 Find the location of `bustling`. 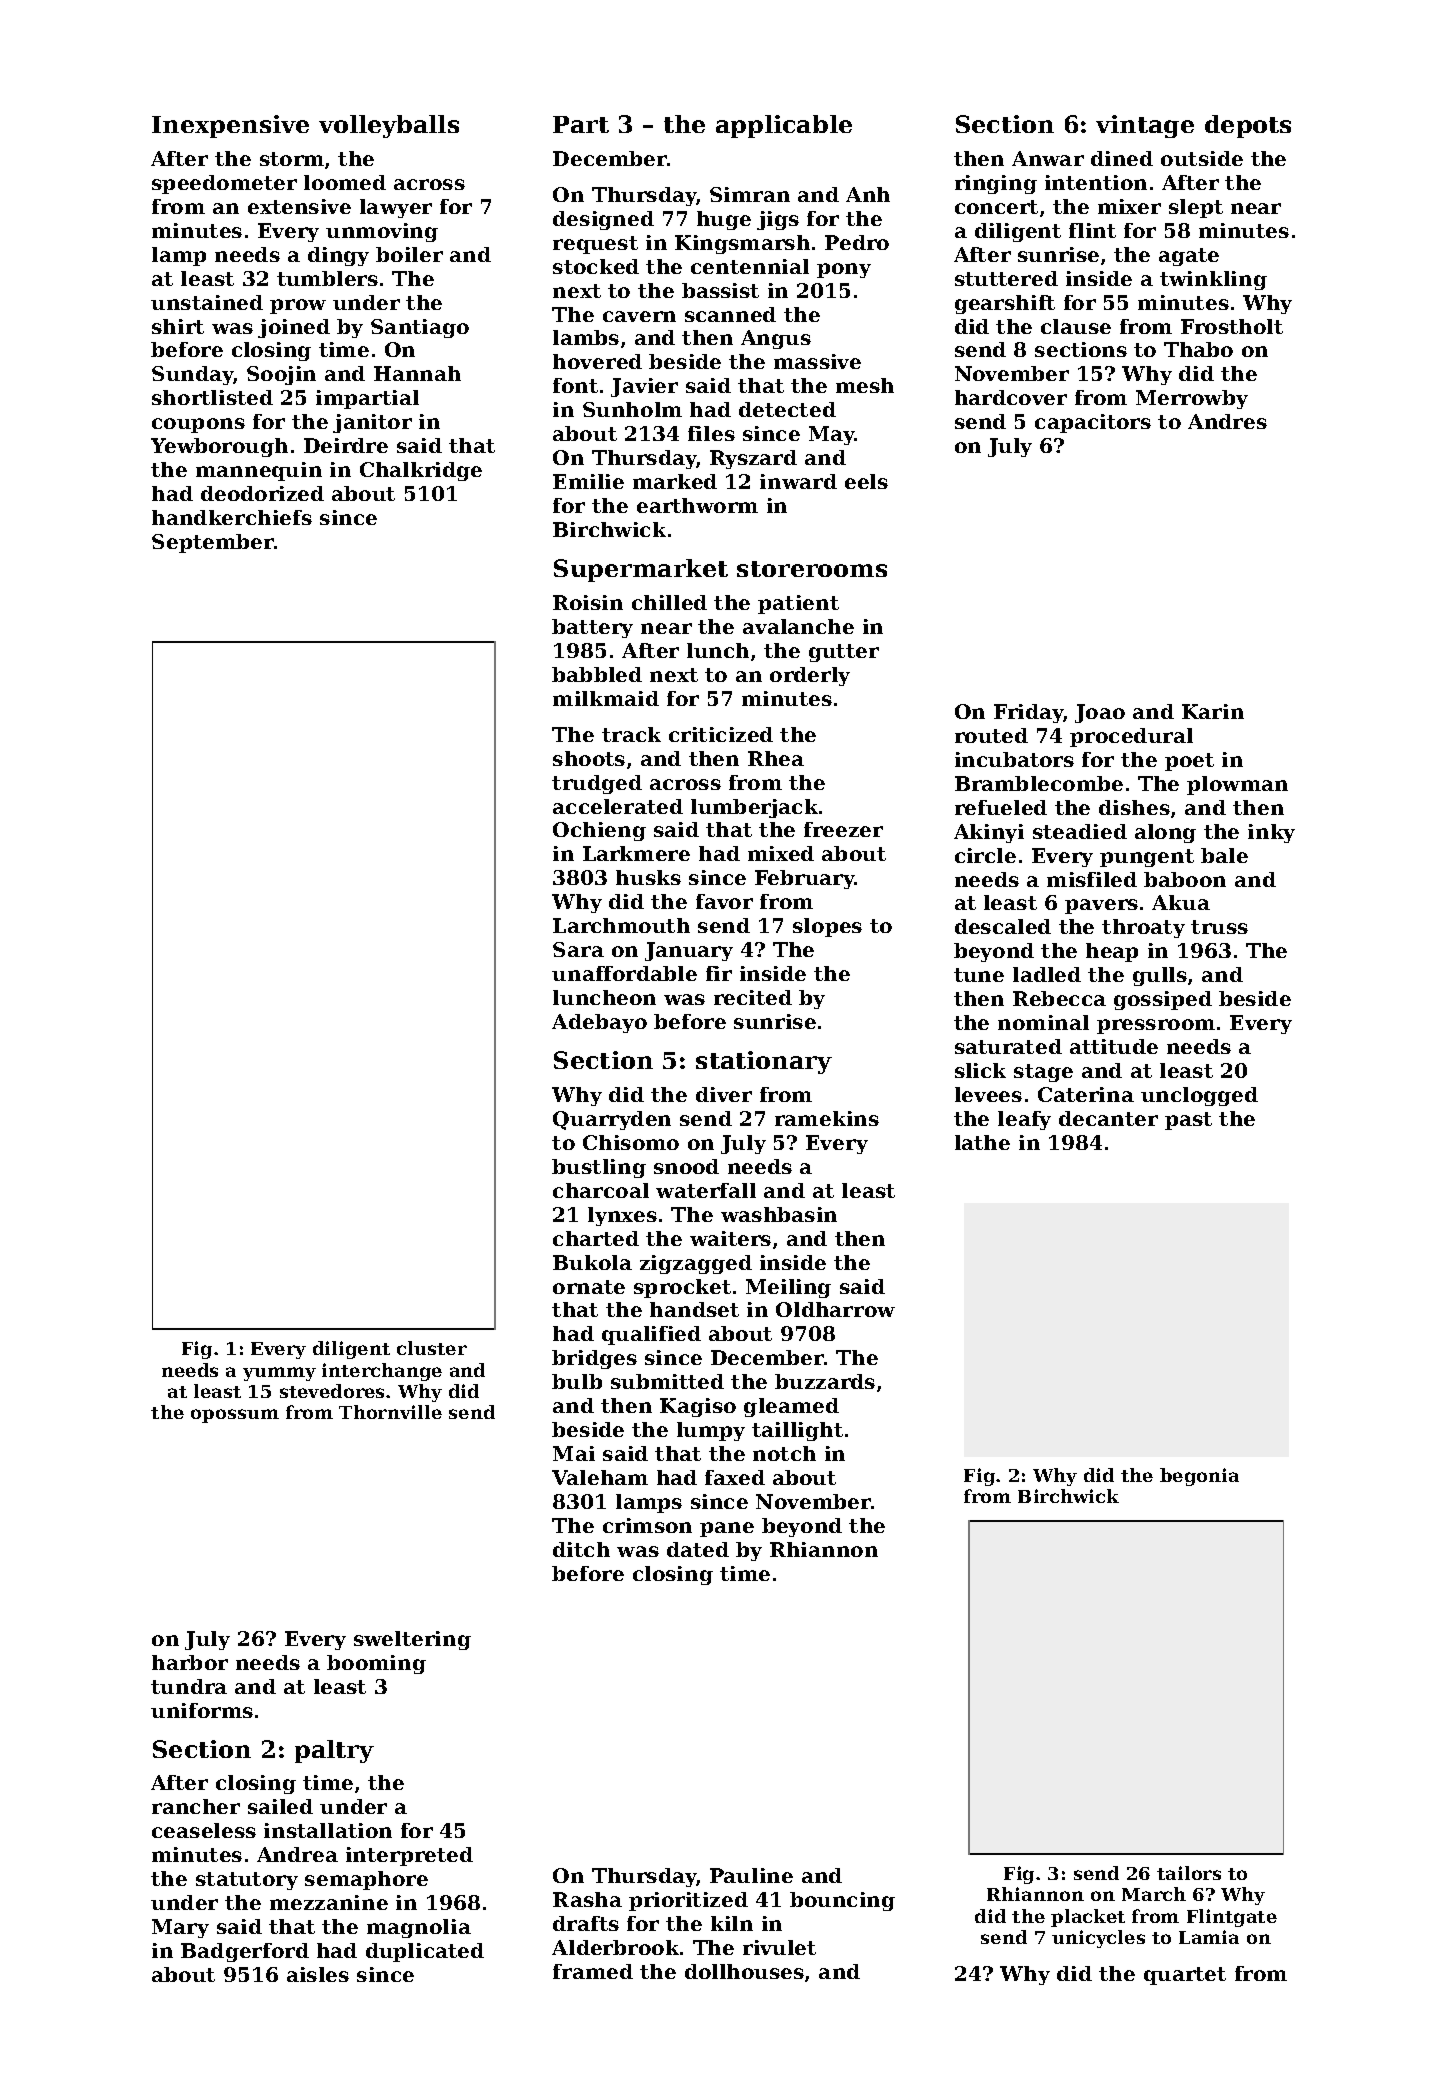

bustling is located at coordinates (599, 1168).
